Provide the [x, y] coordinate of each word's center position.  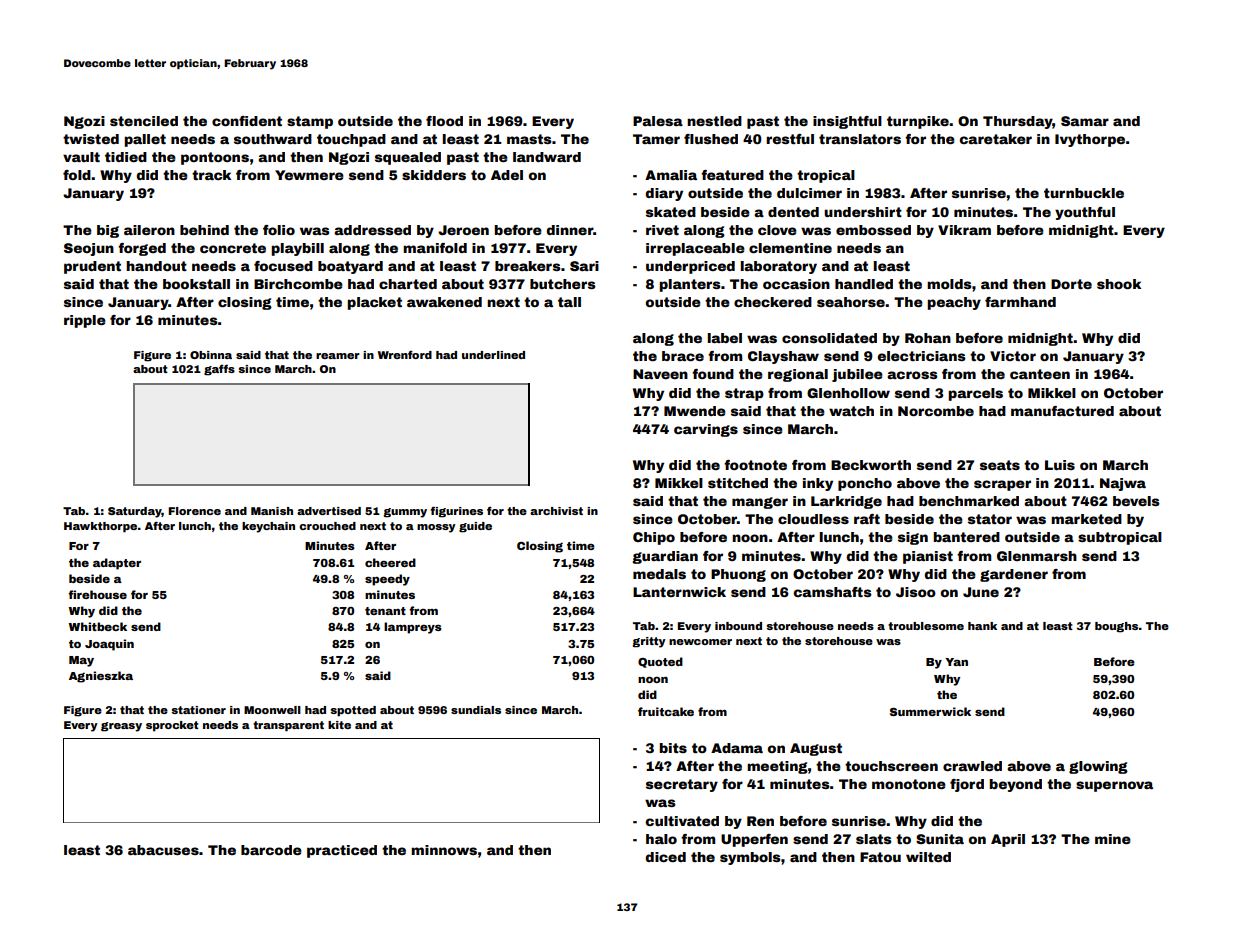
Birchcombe [298, 284]
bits [673, 748]
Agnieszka [101, 677]
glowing [1098, 767]
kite [339, 725]
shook [1119, 284]
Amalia [671, 175]
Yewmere [309, 175]
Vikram [964, 230]
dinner [569, 230]
